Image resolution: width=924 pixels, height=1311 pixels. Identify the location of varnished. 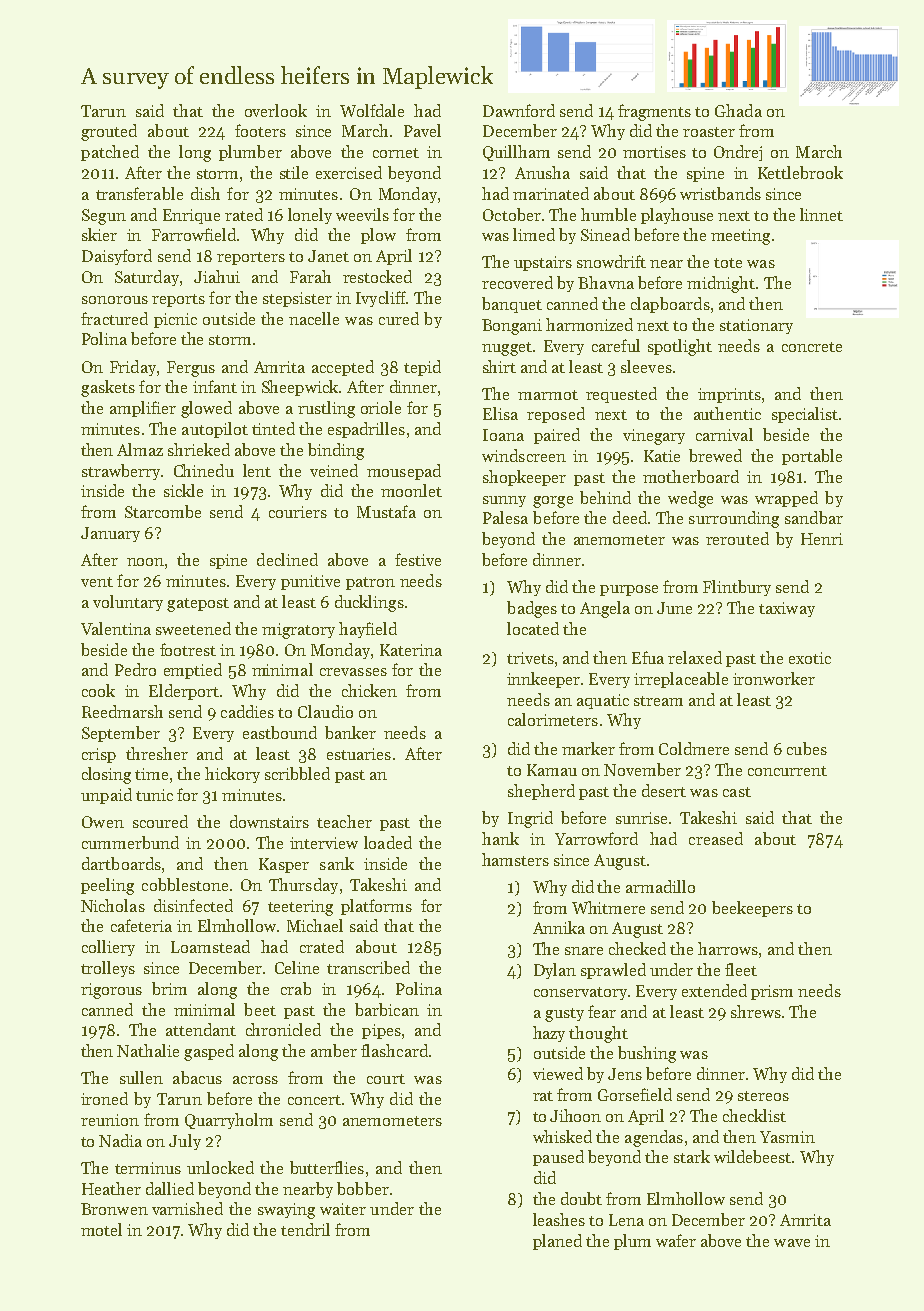
(187, 1208).
